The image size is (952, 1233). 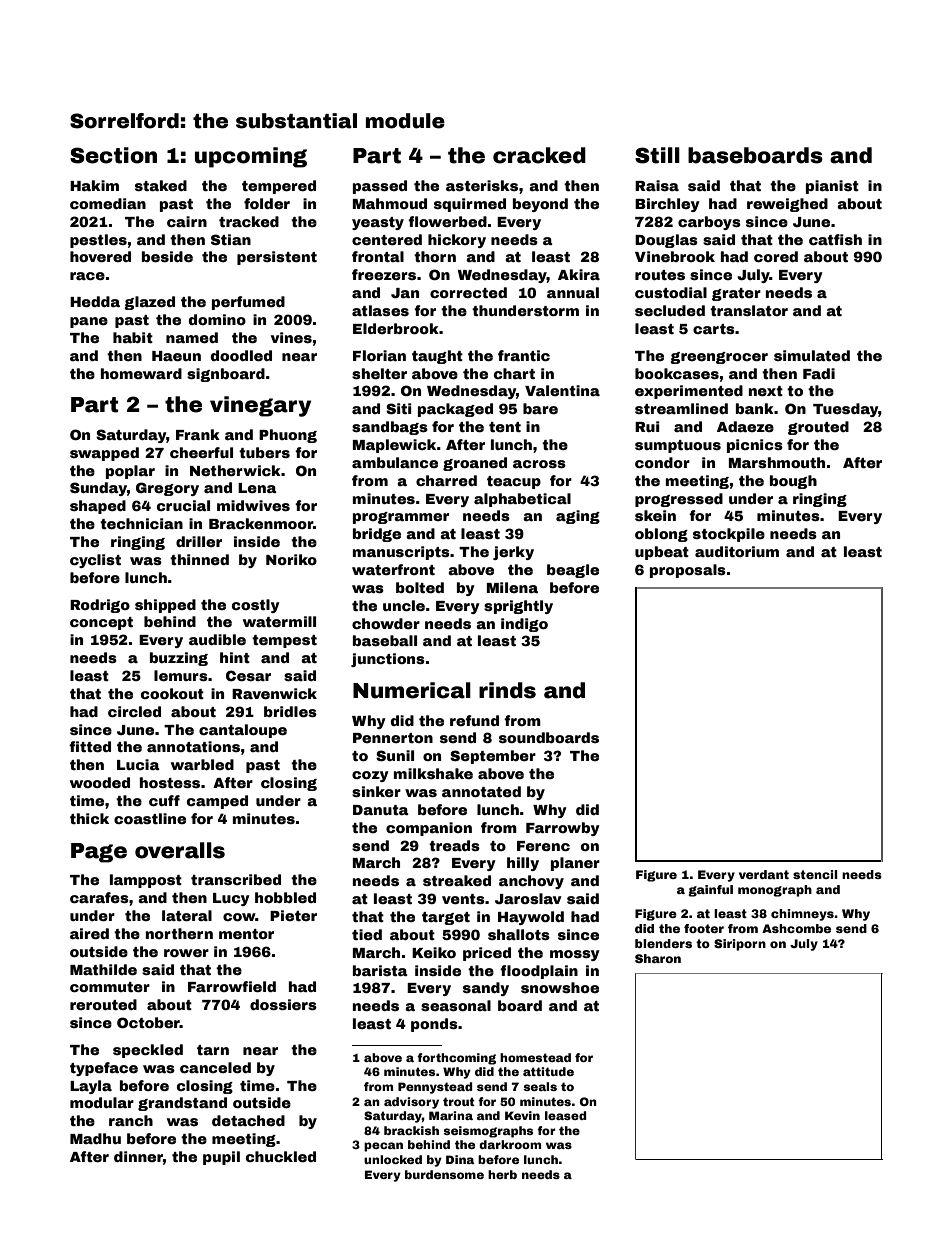 I want to click on cookout, so click(x=172, y=693).
